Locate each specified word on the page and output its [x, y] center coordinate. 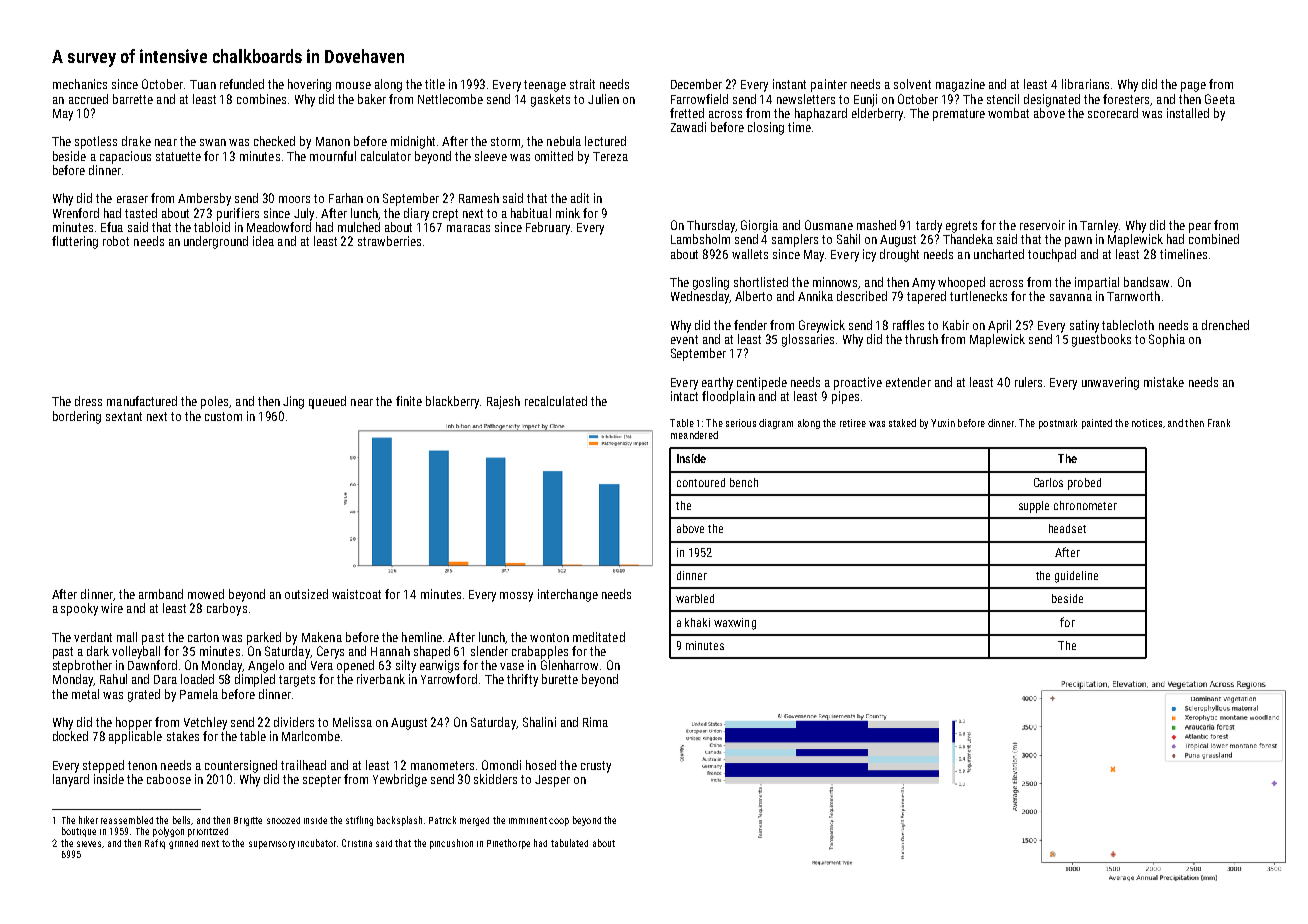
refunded [242, 84]
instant [789, 84]
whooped [961, 283]
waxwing [735, 624]
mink [568, 213]
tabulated [569, 843]
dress [88, 401]
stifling [359, 821]
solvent [912, 84]
